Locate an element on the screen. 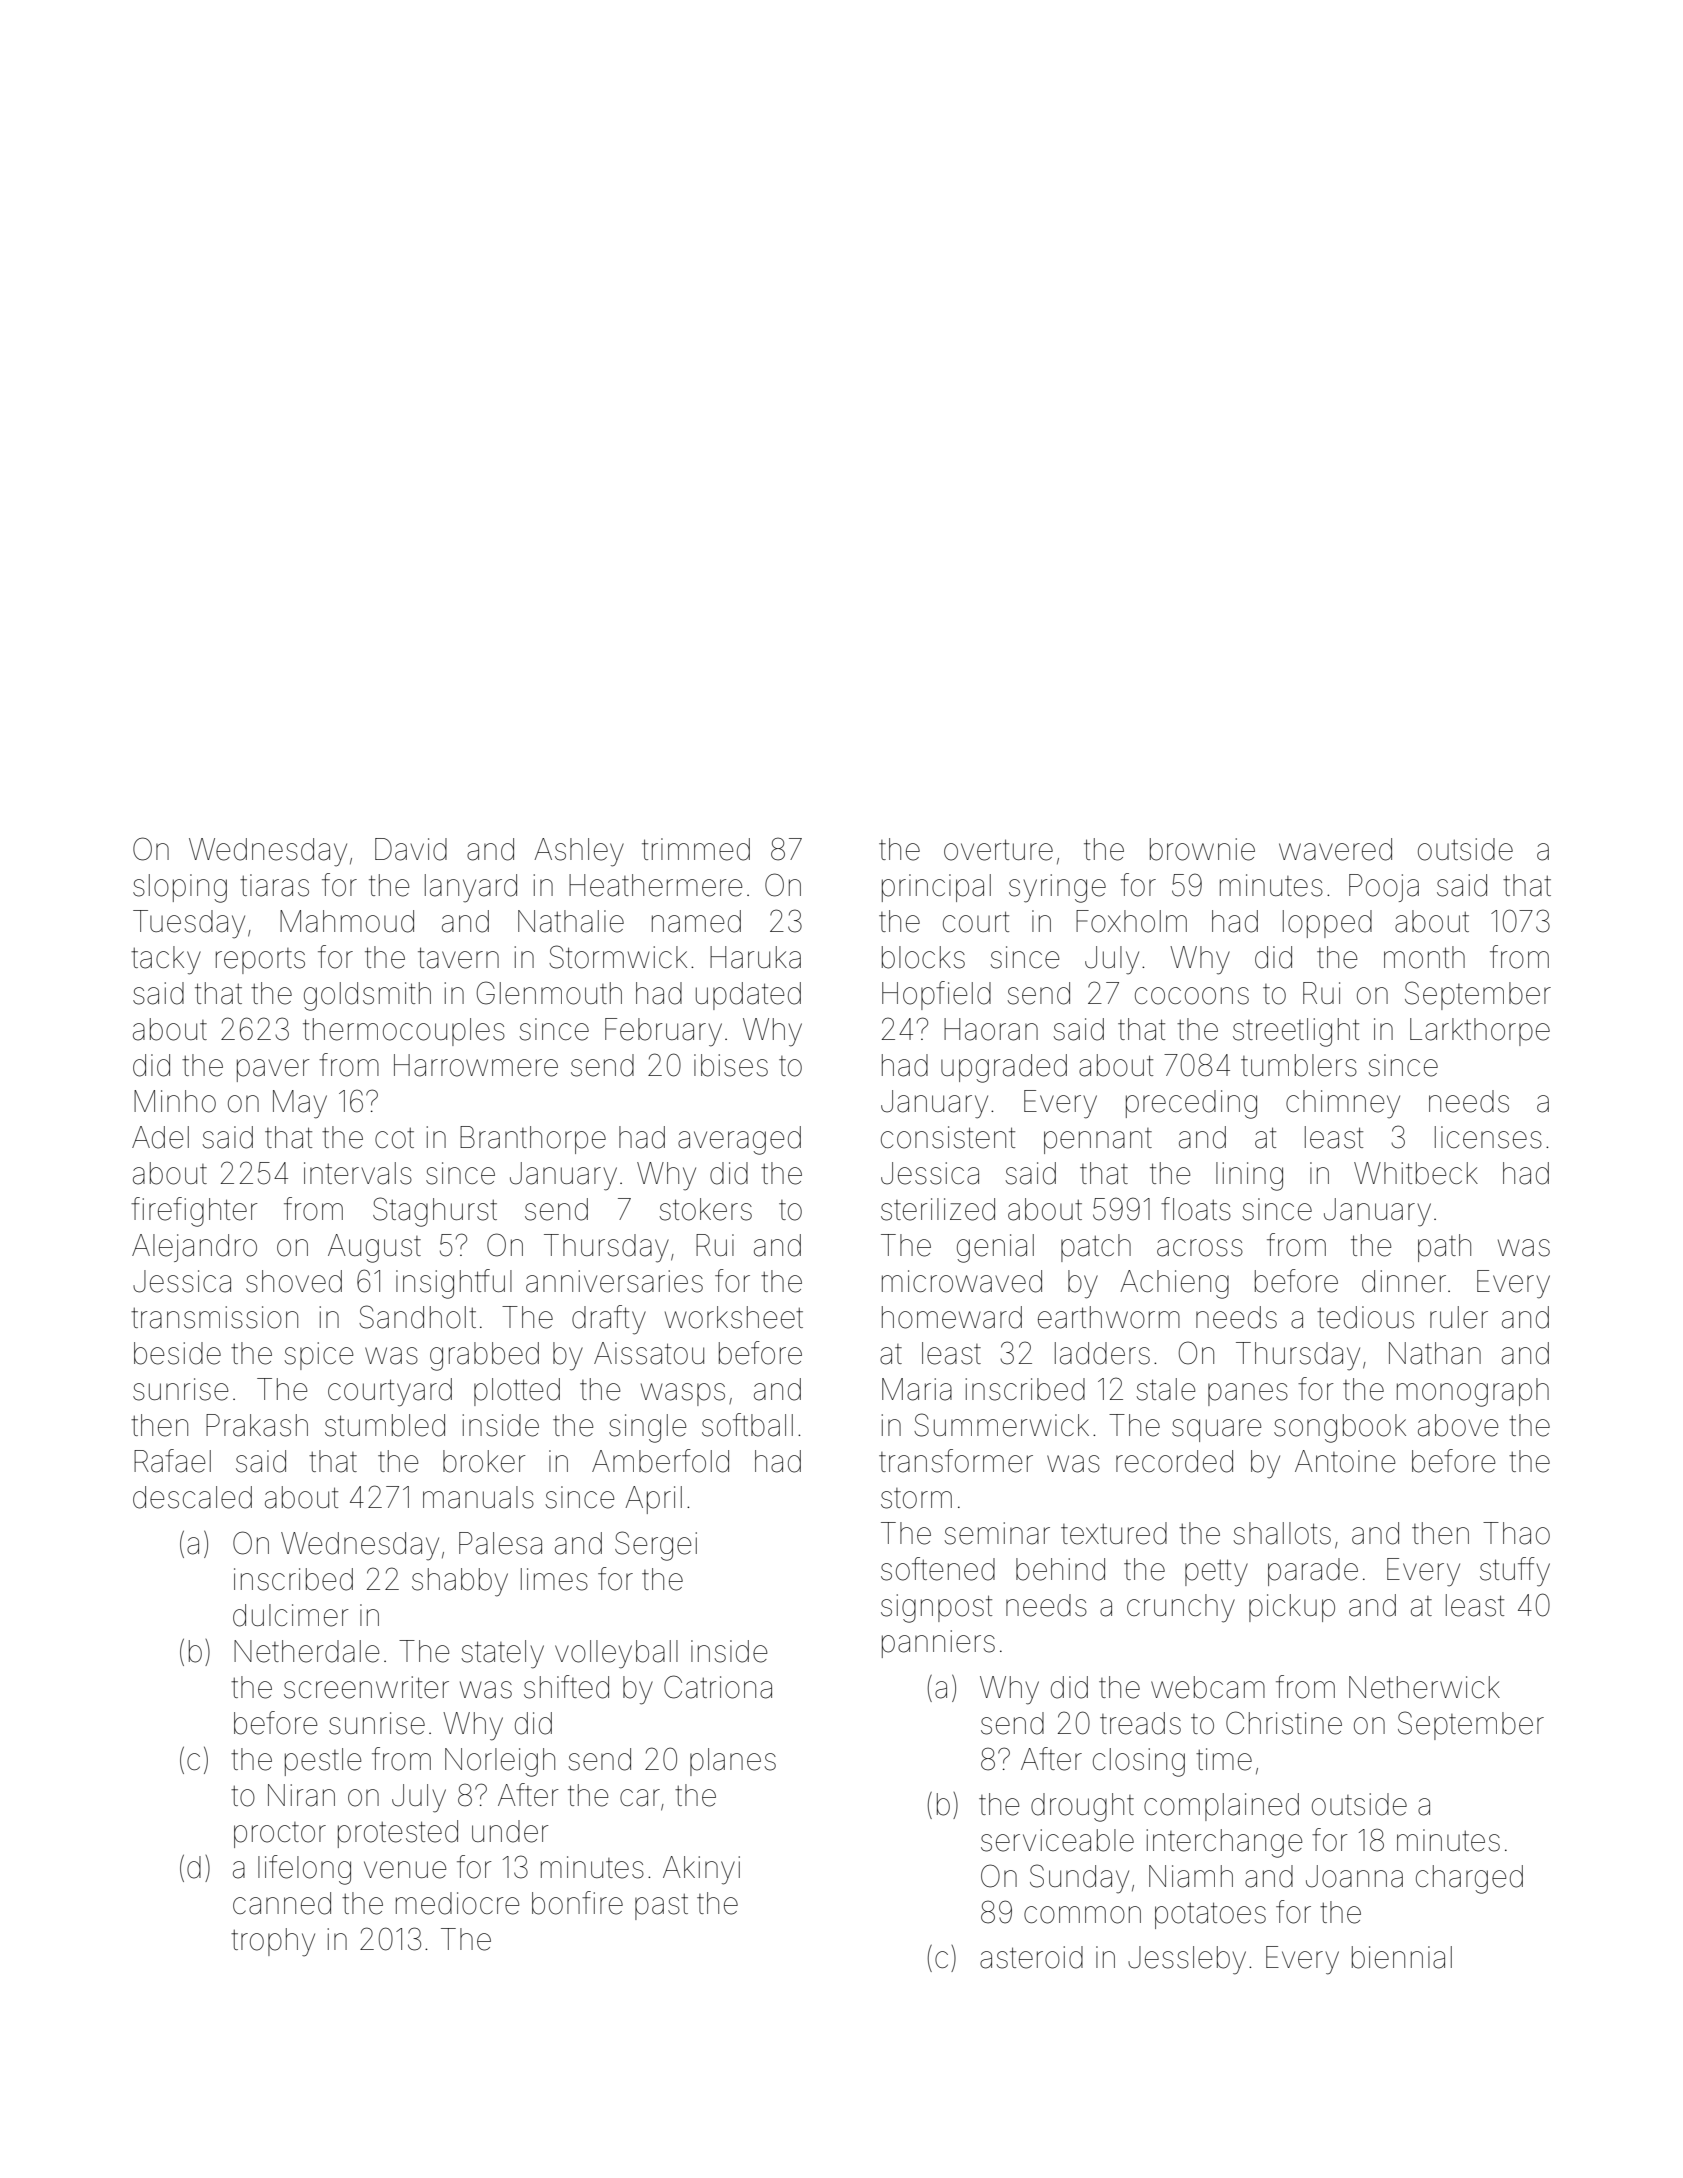 Image resolution: width=1683 pixels, height=2178 pixels. sloping is located at coordinates (180, 888).
